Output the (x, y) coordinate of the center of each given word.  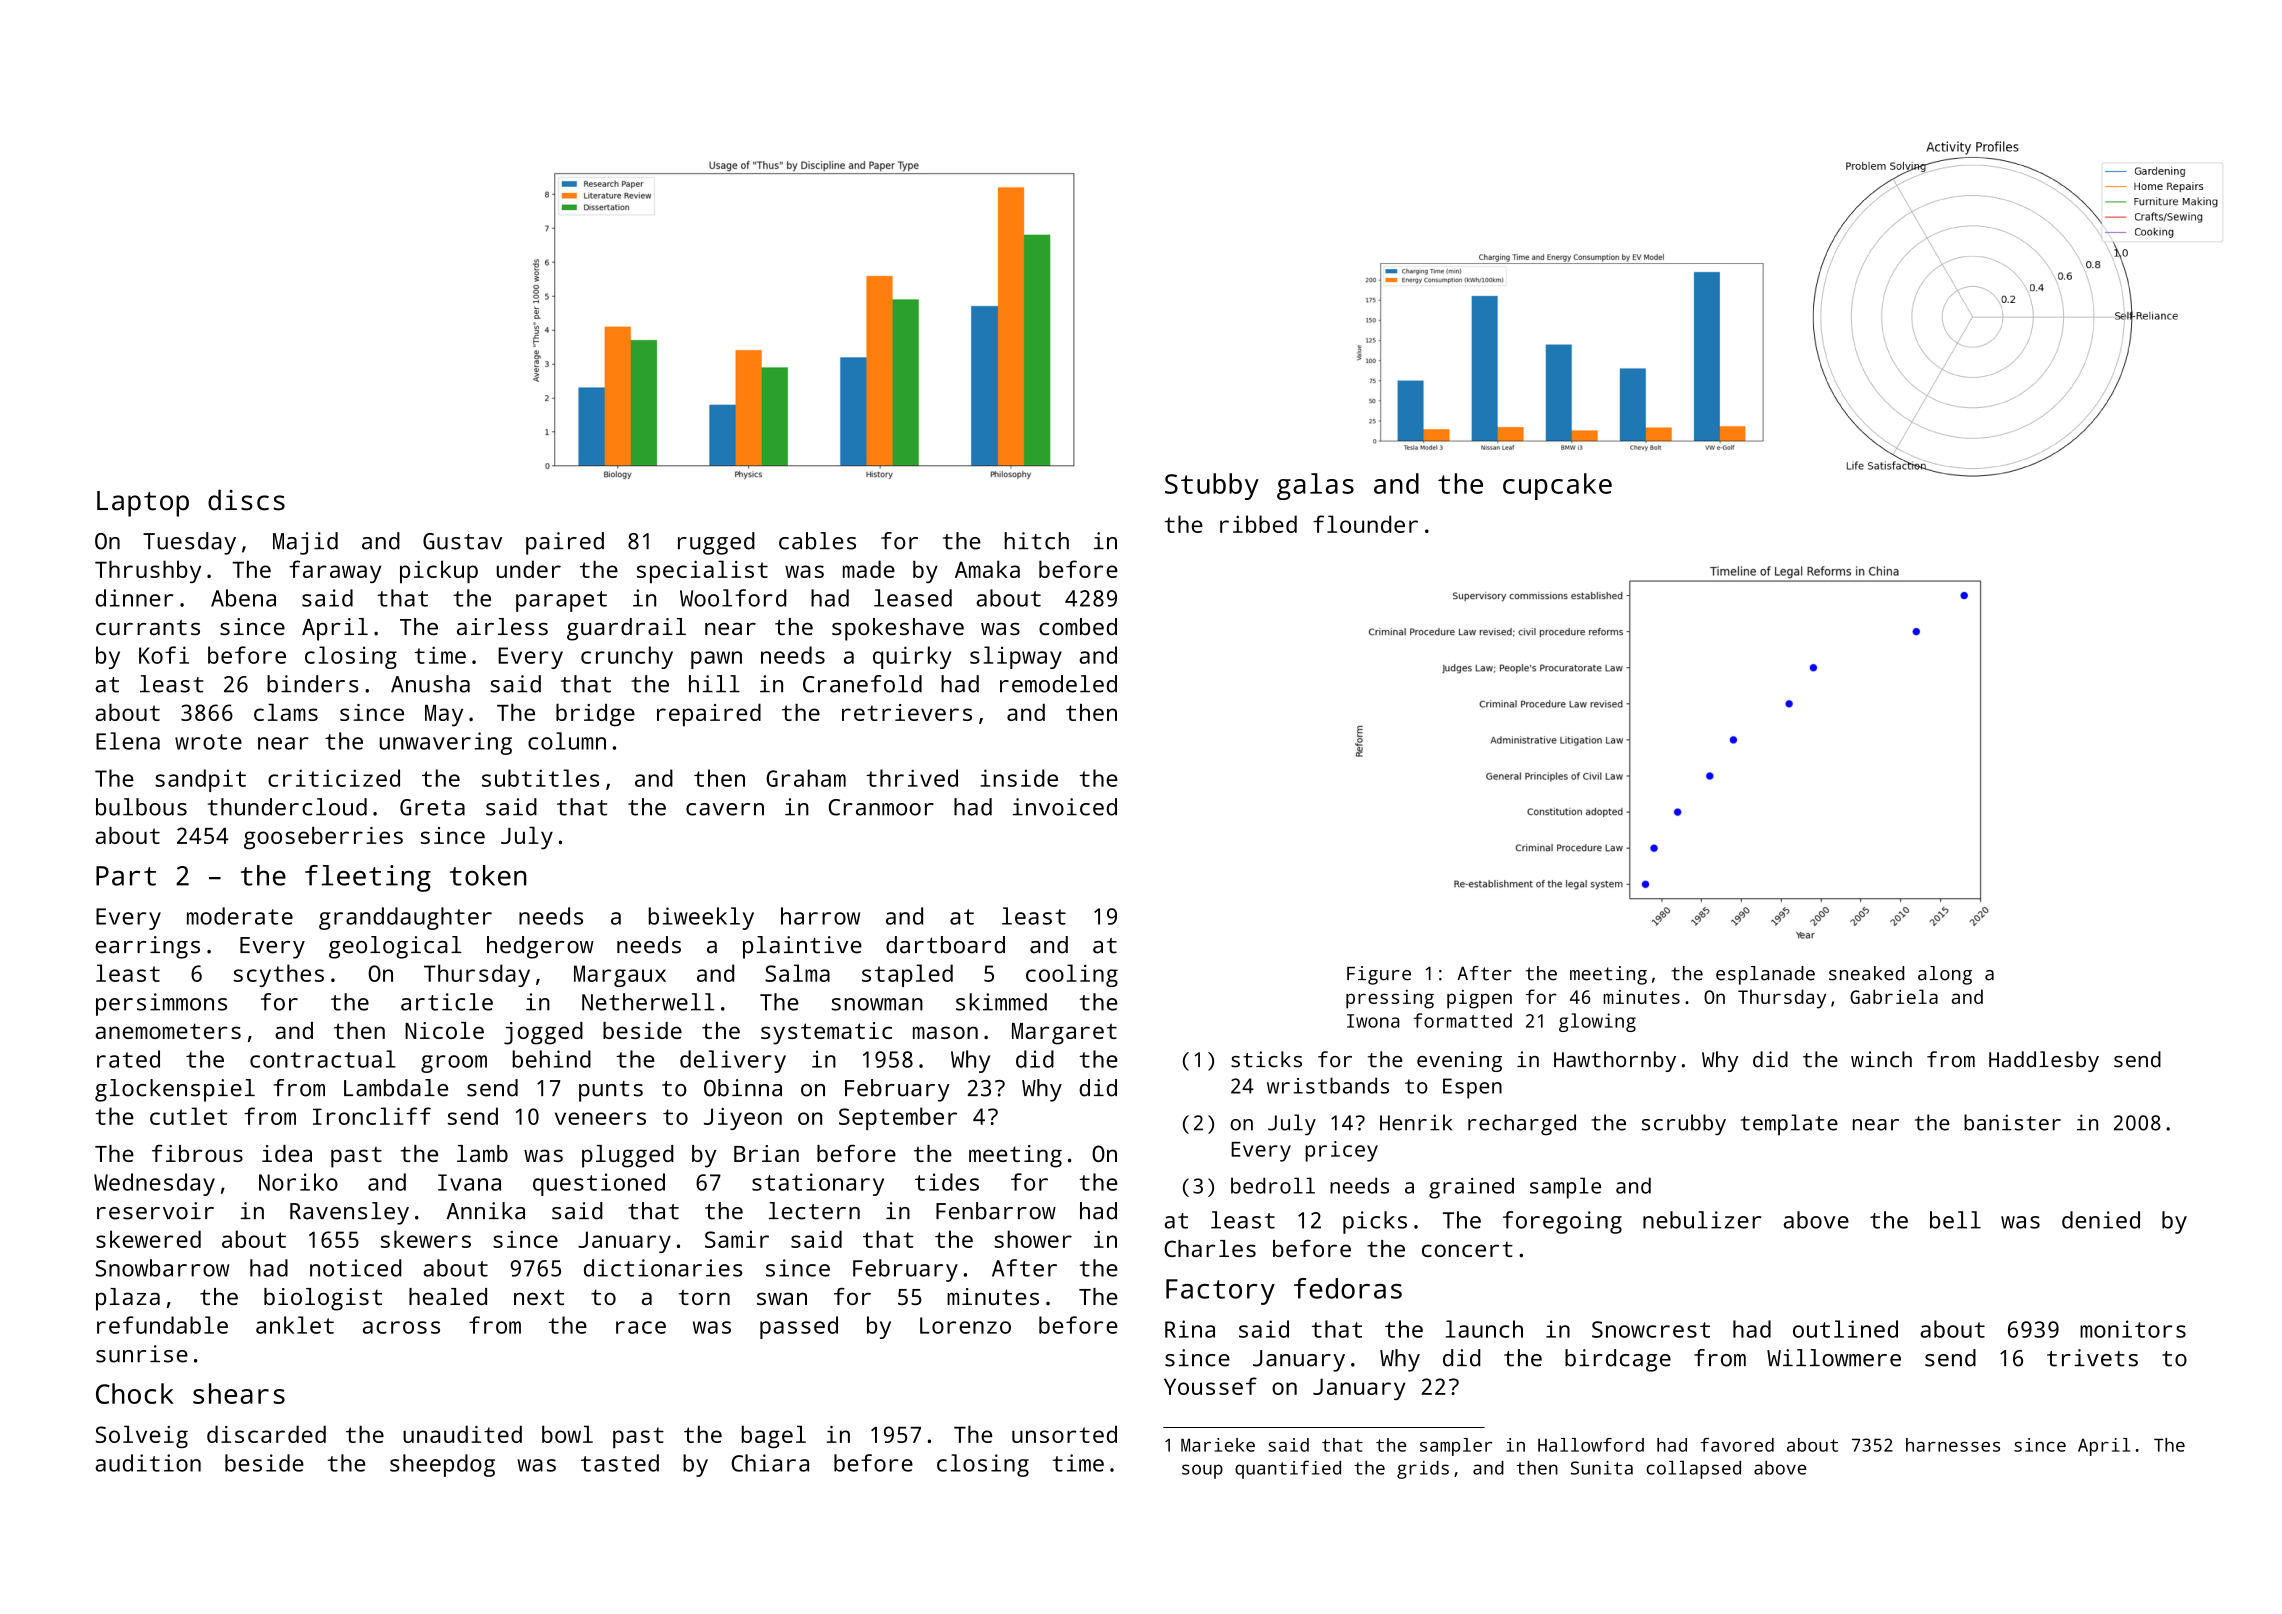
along (1945, 975)
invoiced (1065, 807)
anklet (295, 1325)
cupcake (1557, 486)
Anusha (430, 684)
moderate (240, 916)
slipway (1016, 657)
